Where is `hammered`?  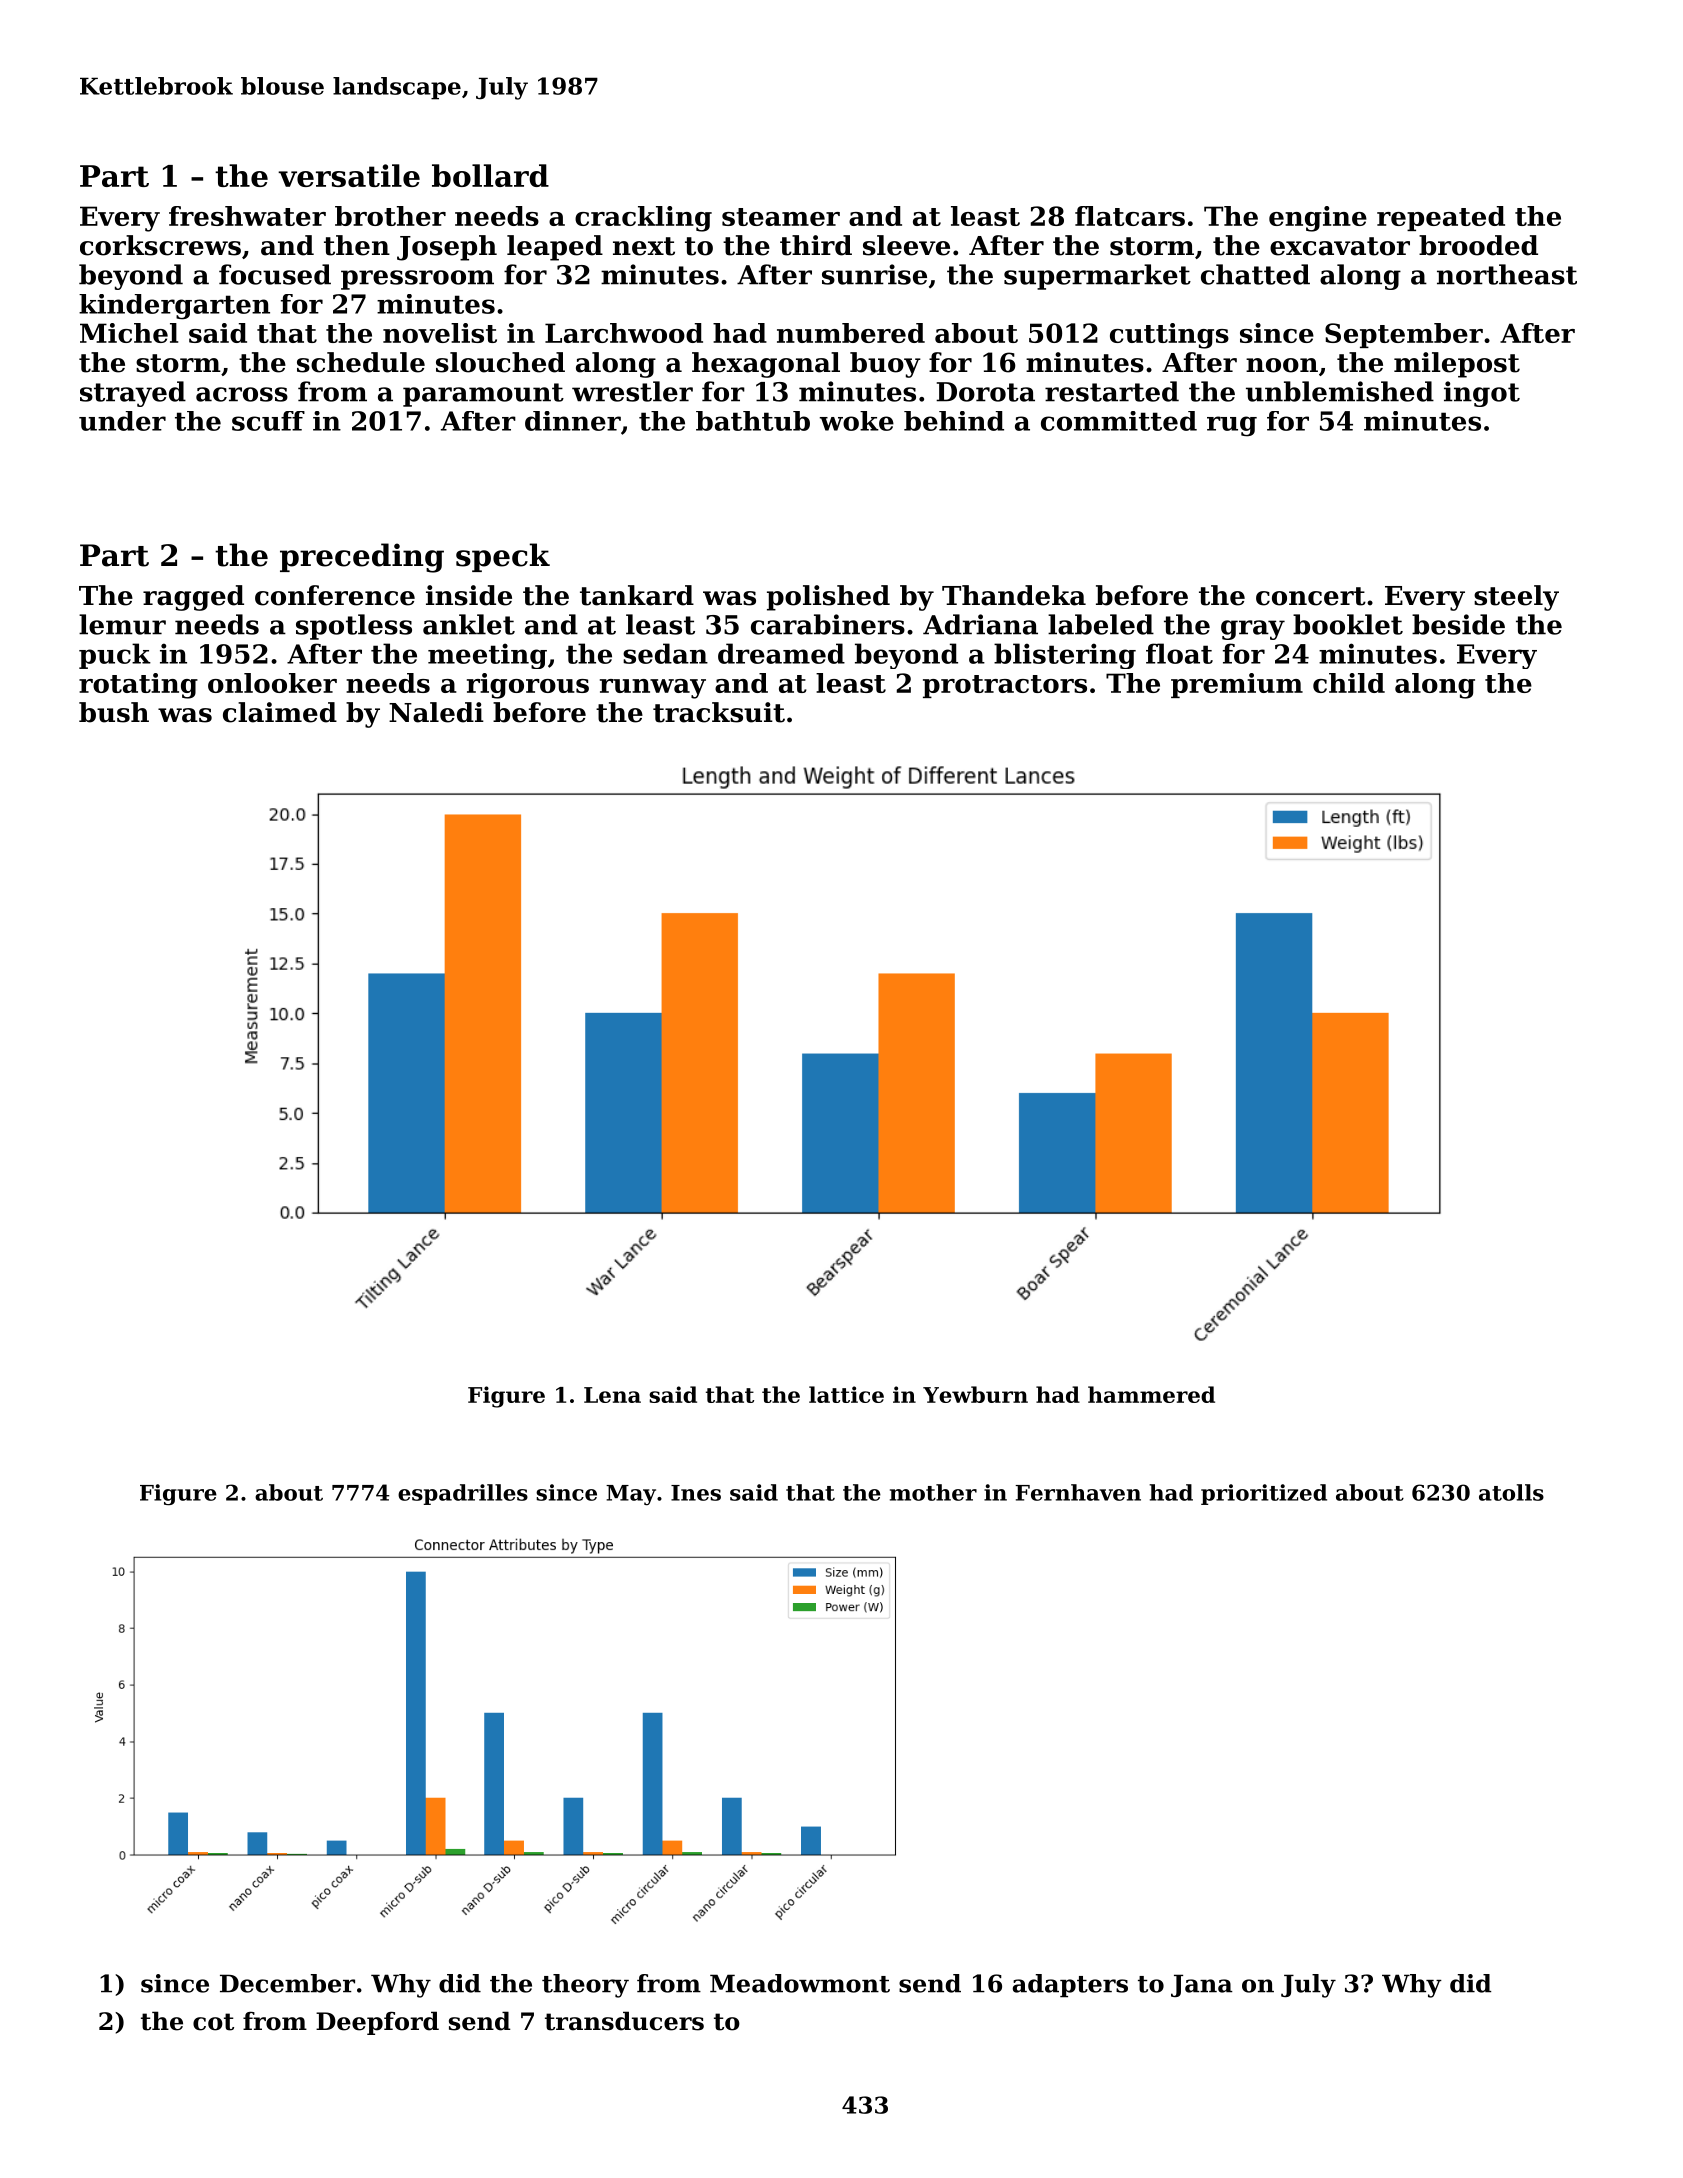 hammered is located at coordinates (1151, 1394).
